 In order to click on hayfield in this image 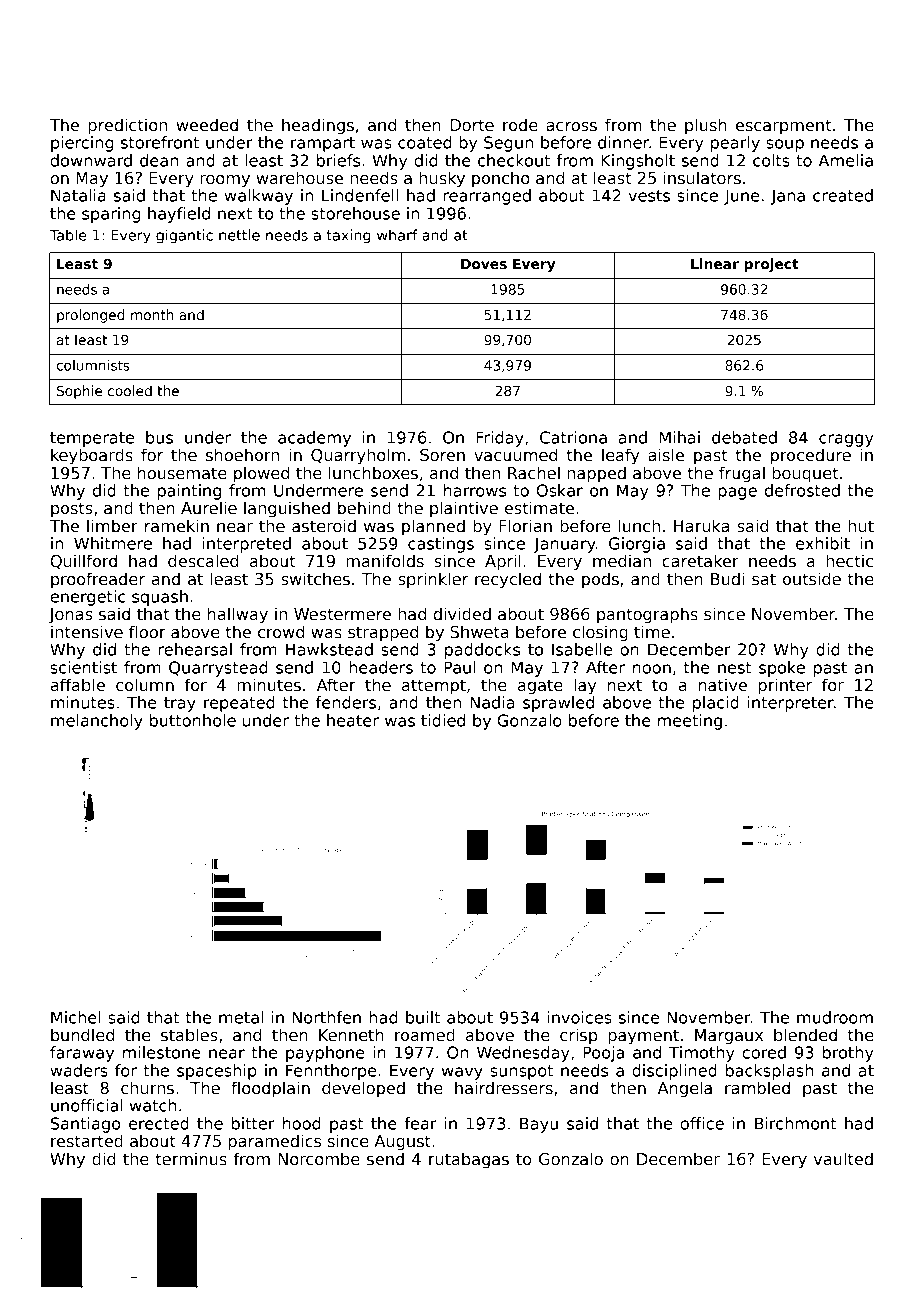, I will do `click(179, 215)`.
